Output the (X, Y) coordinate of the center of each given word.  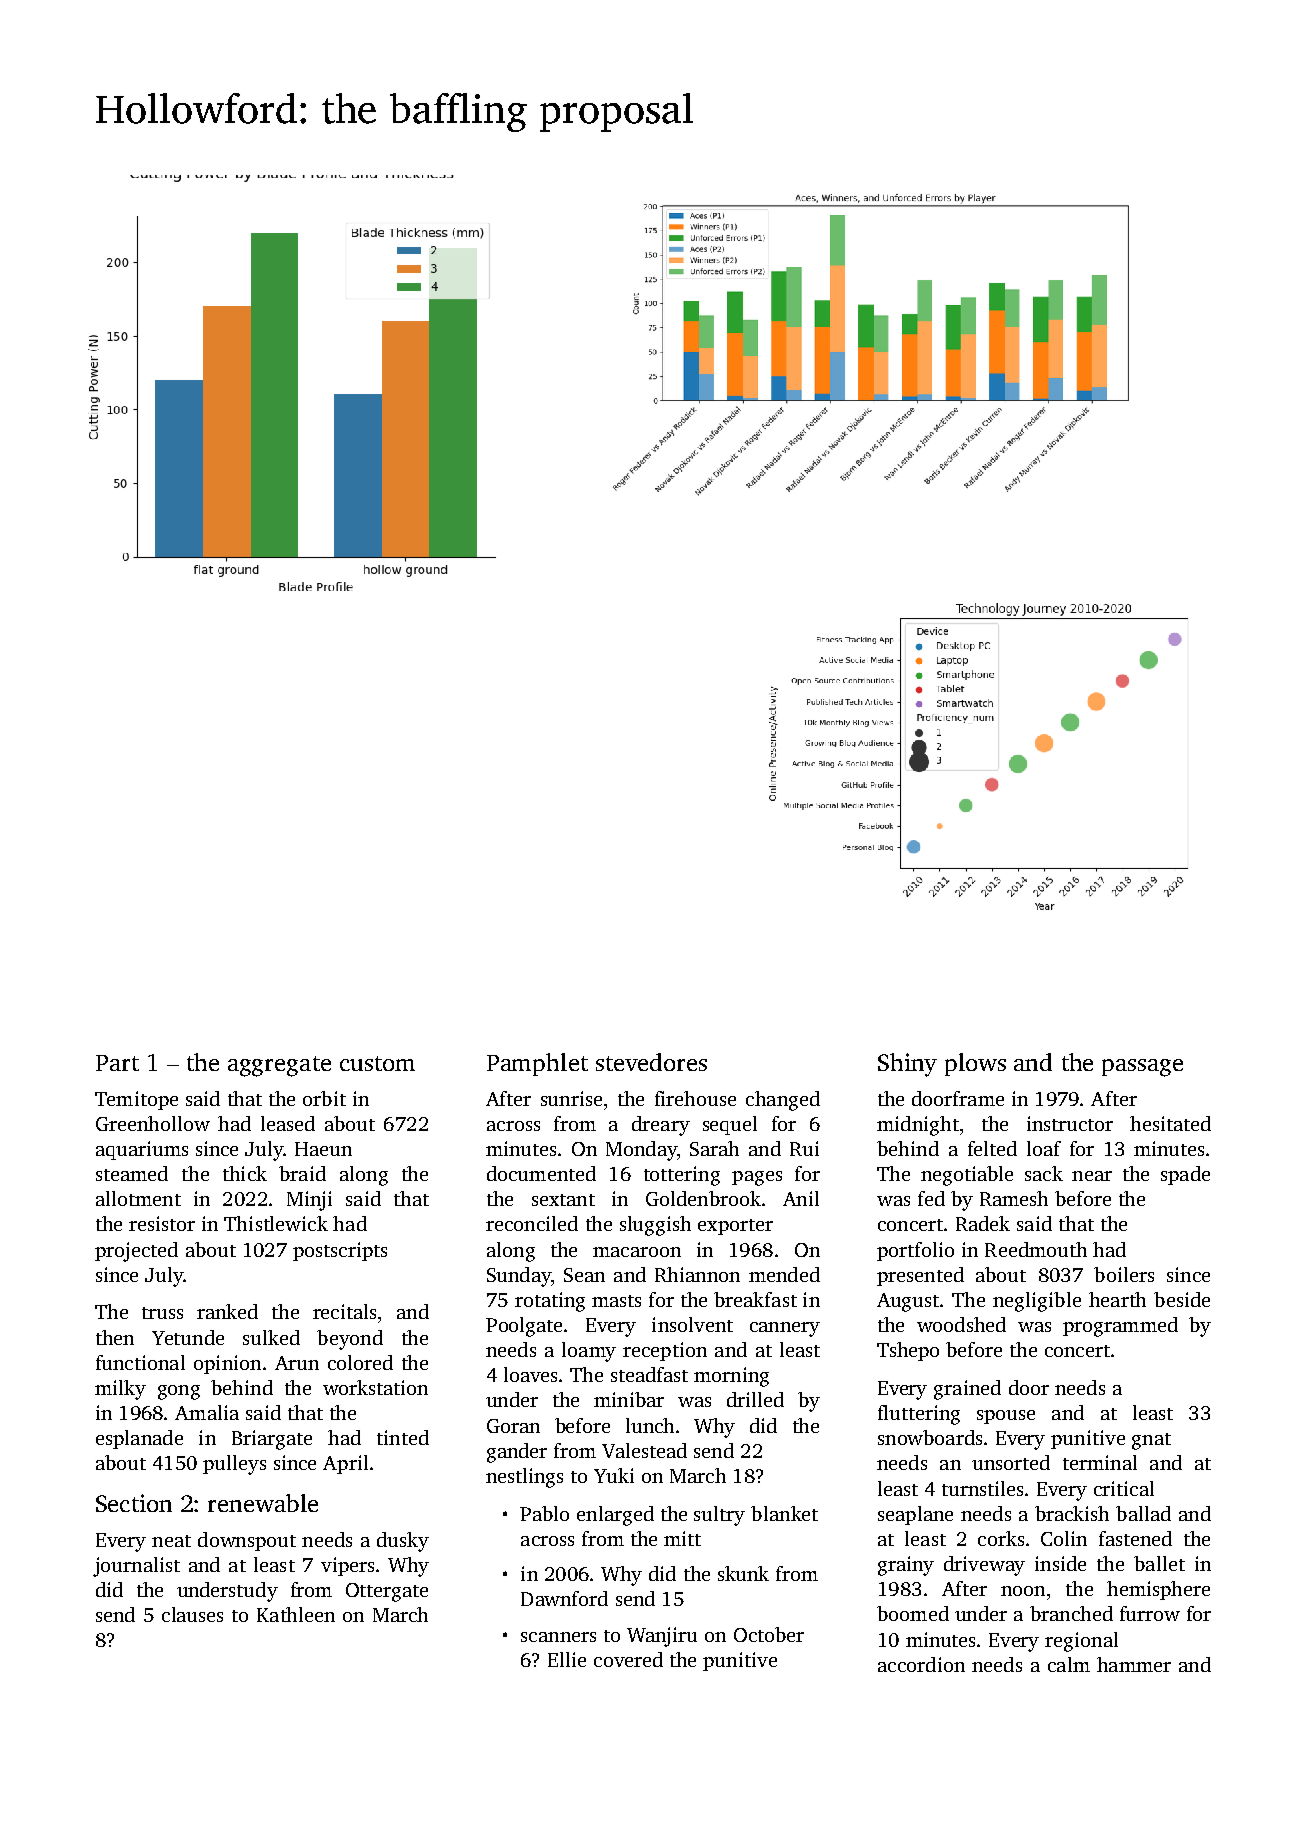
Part (117, 1063)
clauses (192, 1614)
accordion (921, 1664)
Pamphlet (537, 1064)
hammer (1134, 1664)
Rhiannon (697, 1274)
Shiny (907, 1065)
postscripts (340, 1251)
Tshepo (908, 1351)
